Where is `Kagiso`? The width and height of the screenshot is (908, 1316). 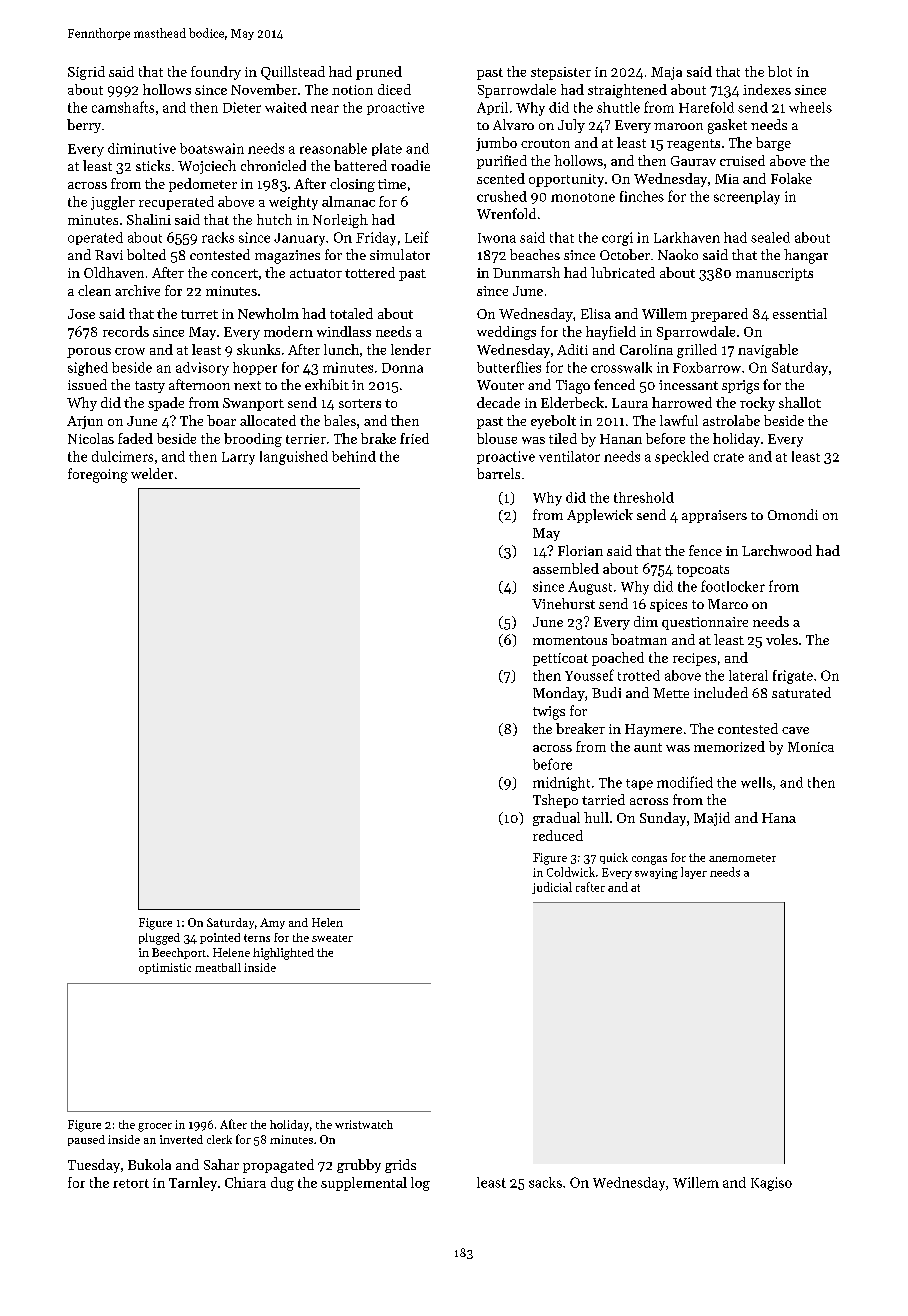
Kagiso is located at coordinates (771, 1184).
